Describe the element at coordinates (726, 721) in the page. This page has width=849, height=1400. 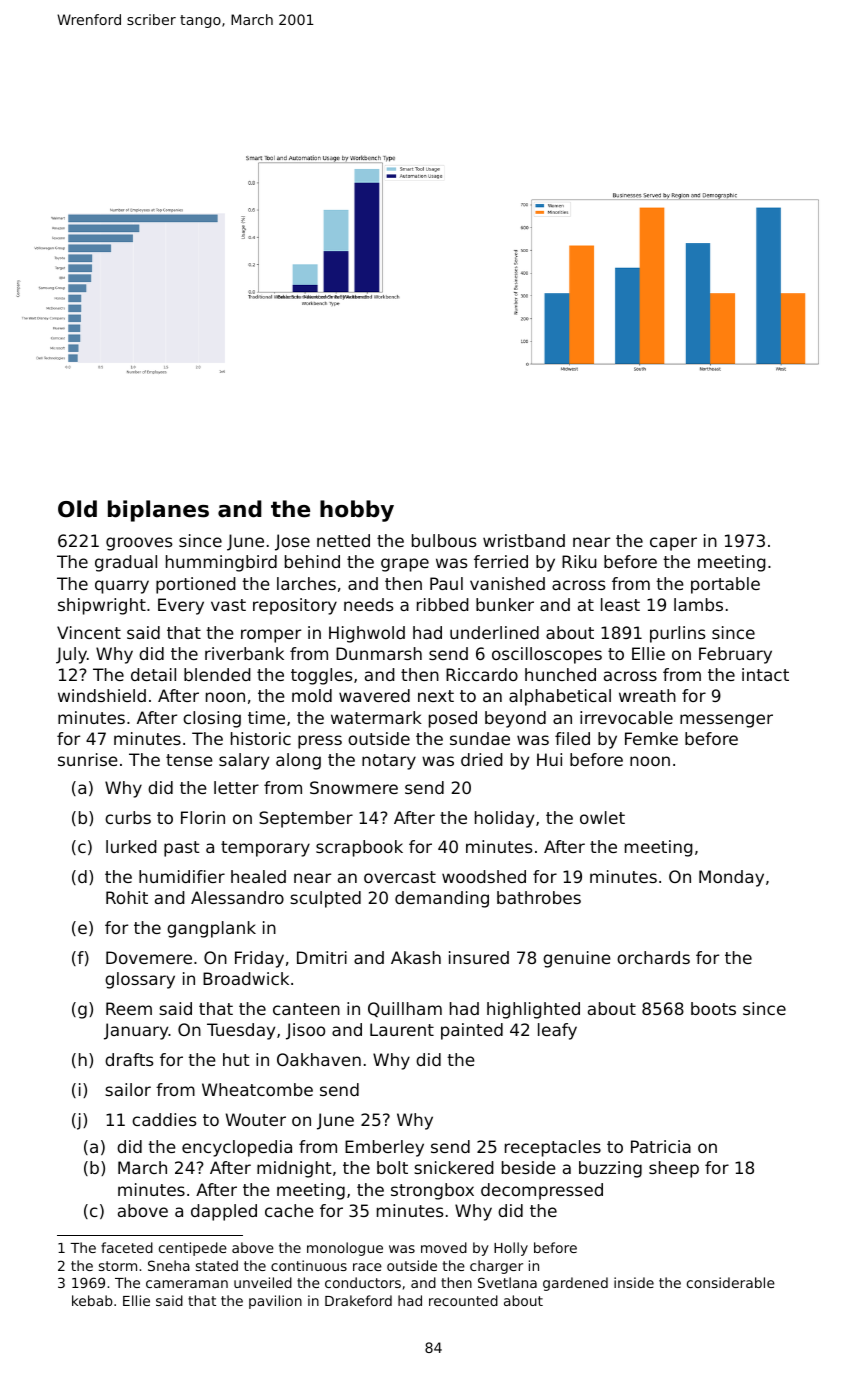
I see `messenger` at that location.
